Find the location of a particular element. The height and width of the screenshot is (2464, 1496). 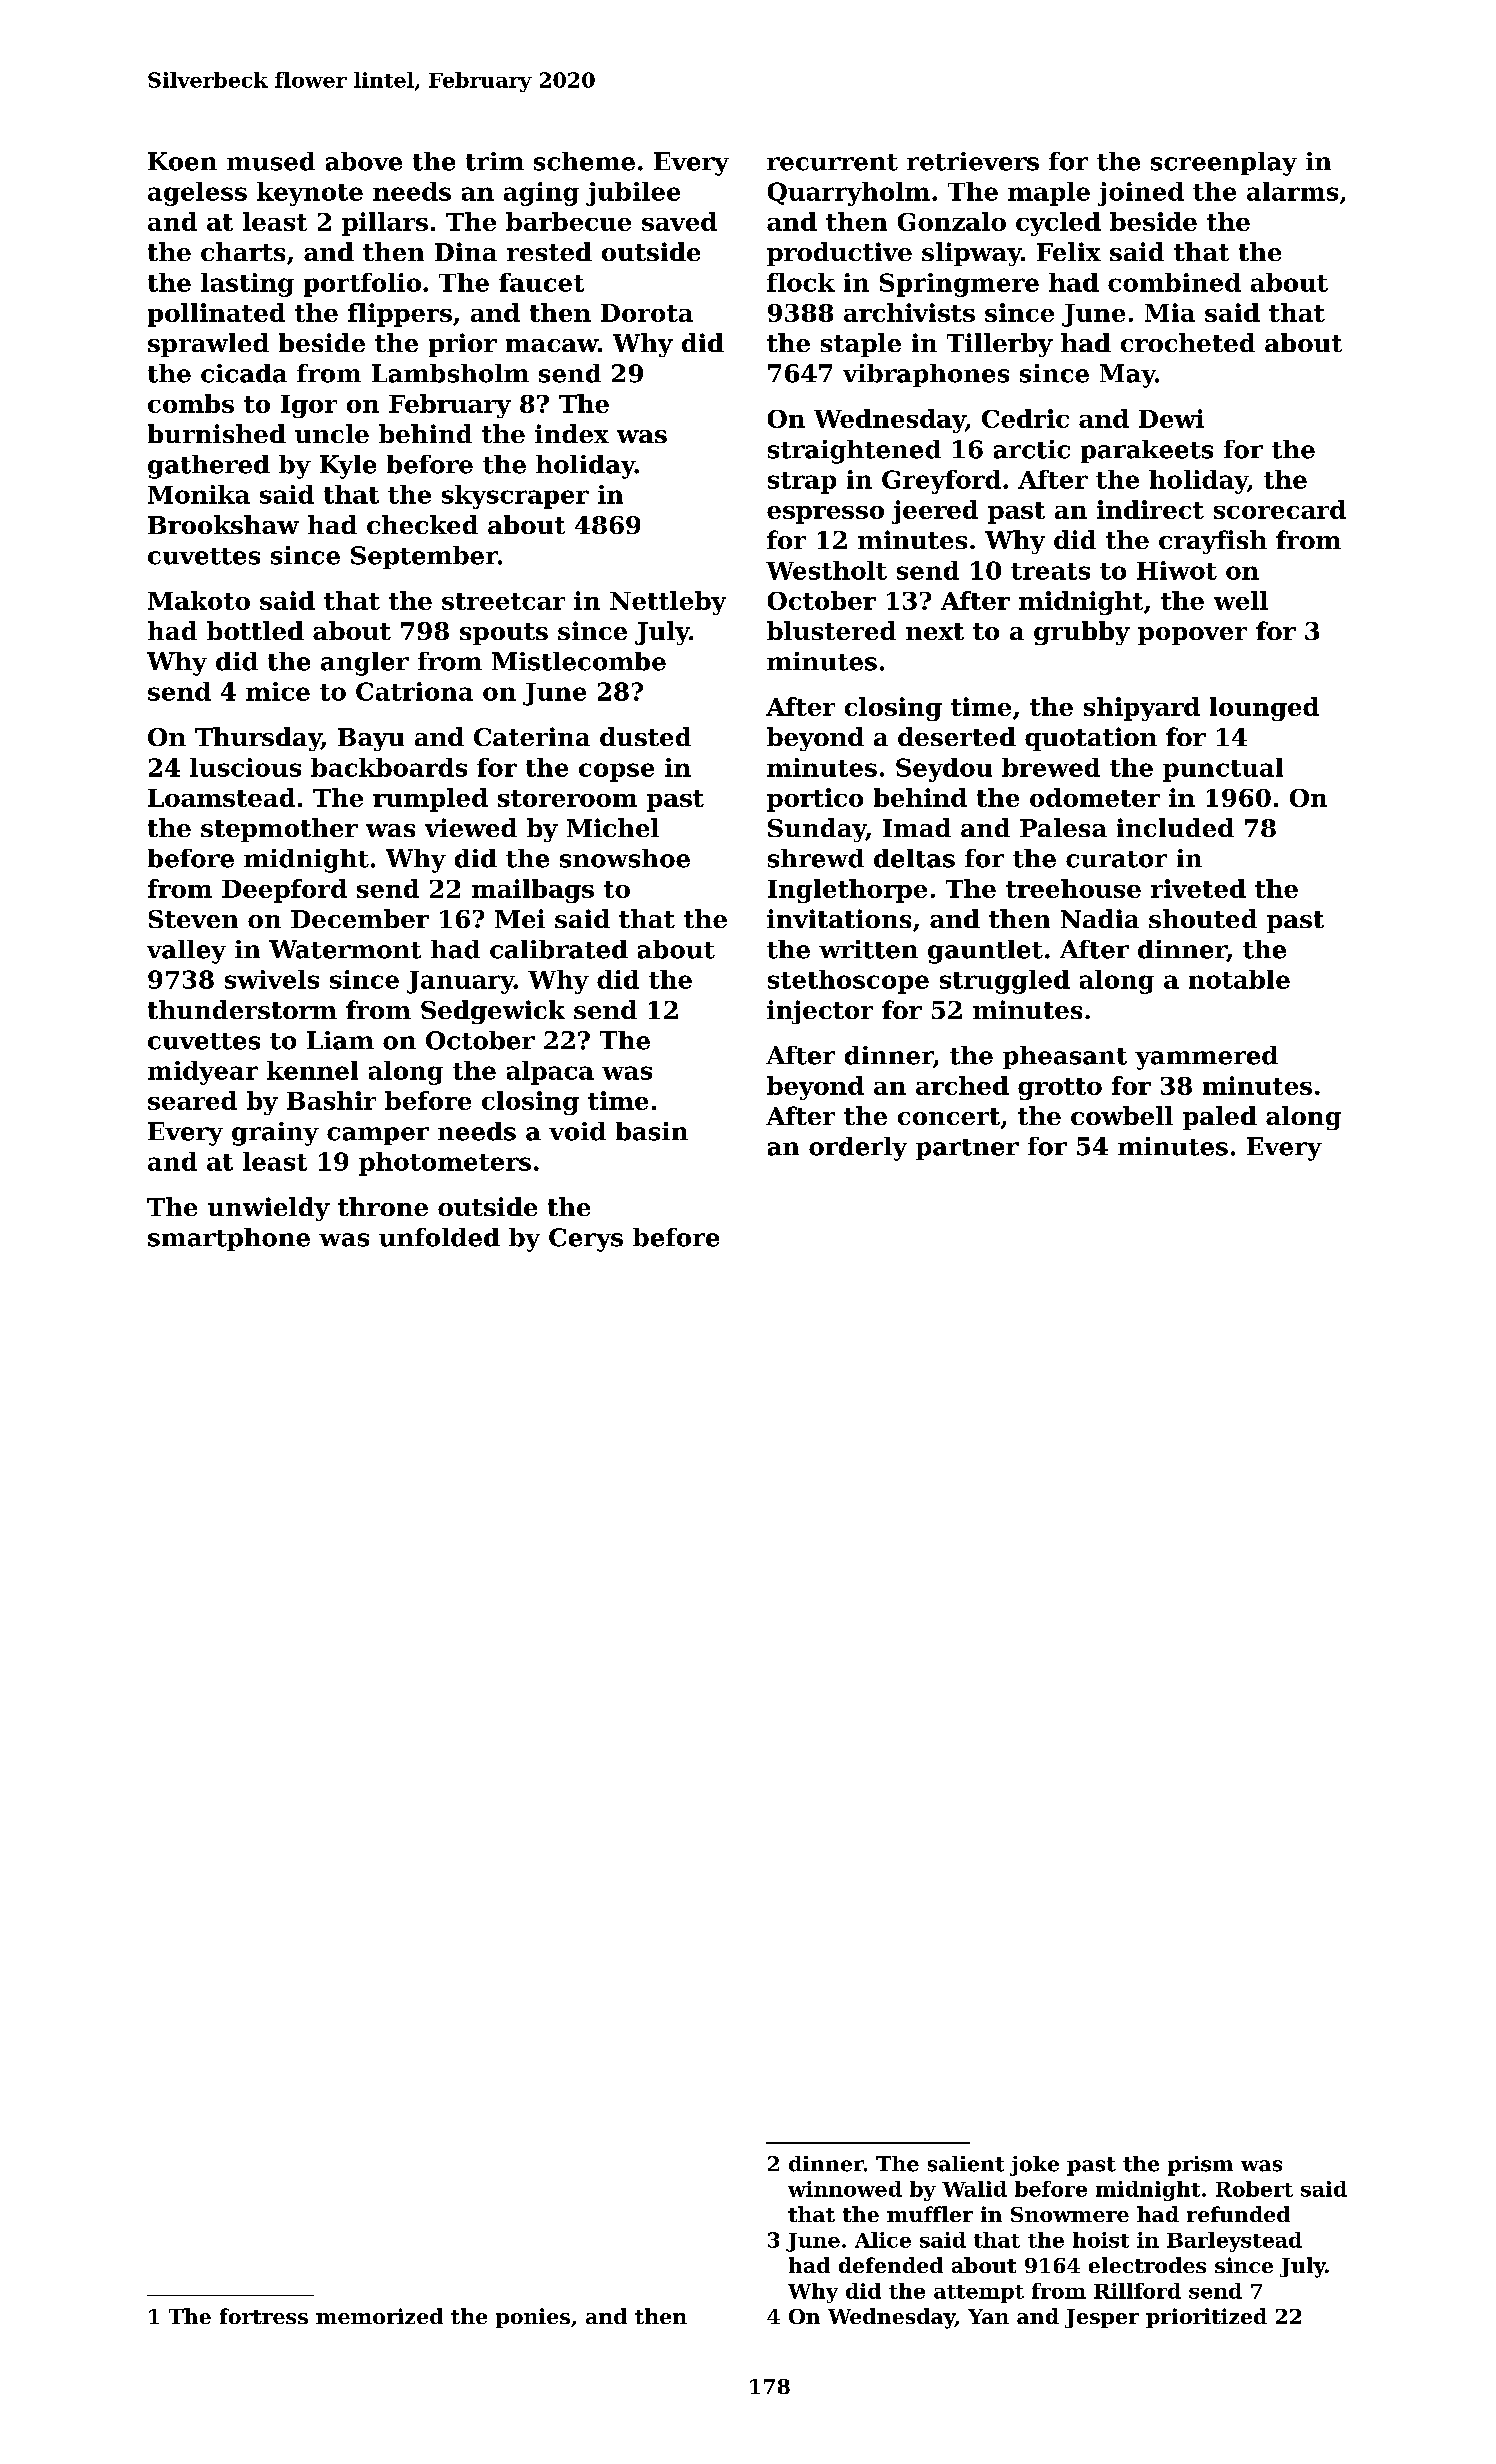

retrievers is located at coordinates (973, 161).
